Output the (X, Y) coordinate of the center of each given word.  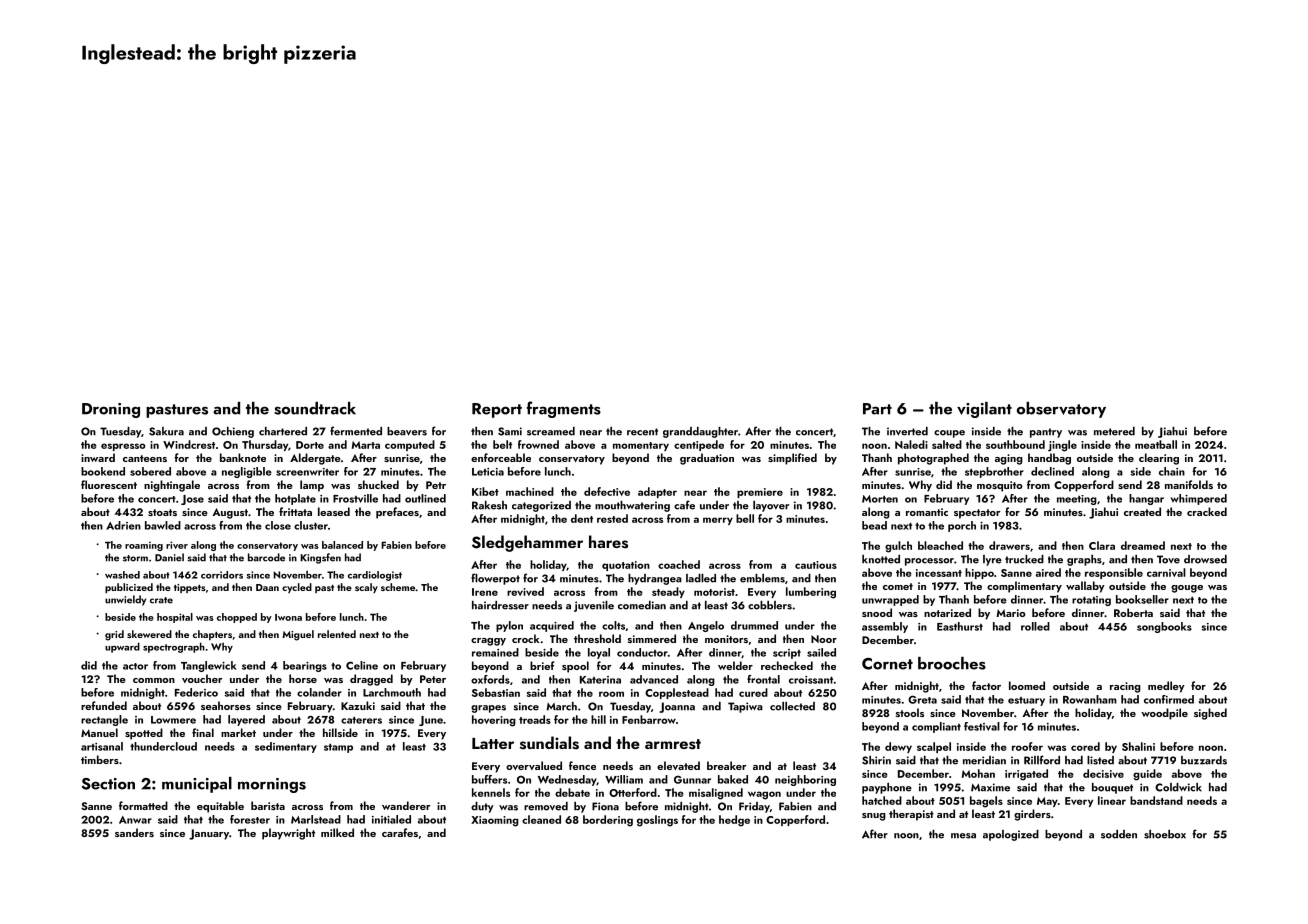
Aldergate (315, 459)
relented (337, 634)
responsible (1114, 573)
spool (575, 667)
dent (582, 518)
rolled (1035, 626)
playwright (288, 834)
